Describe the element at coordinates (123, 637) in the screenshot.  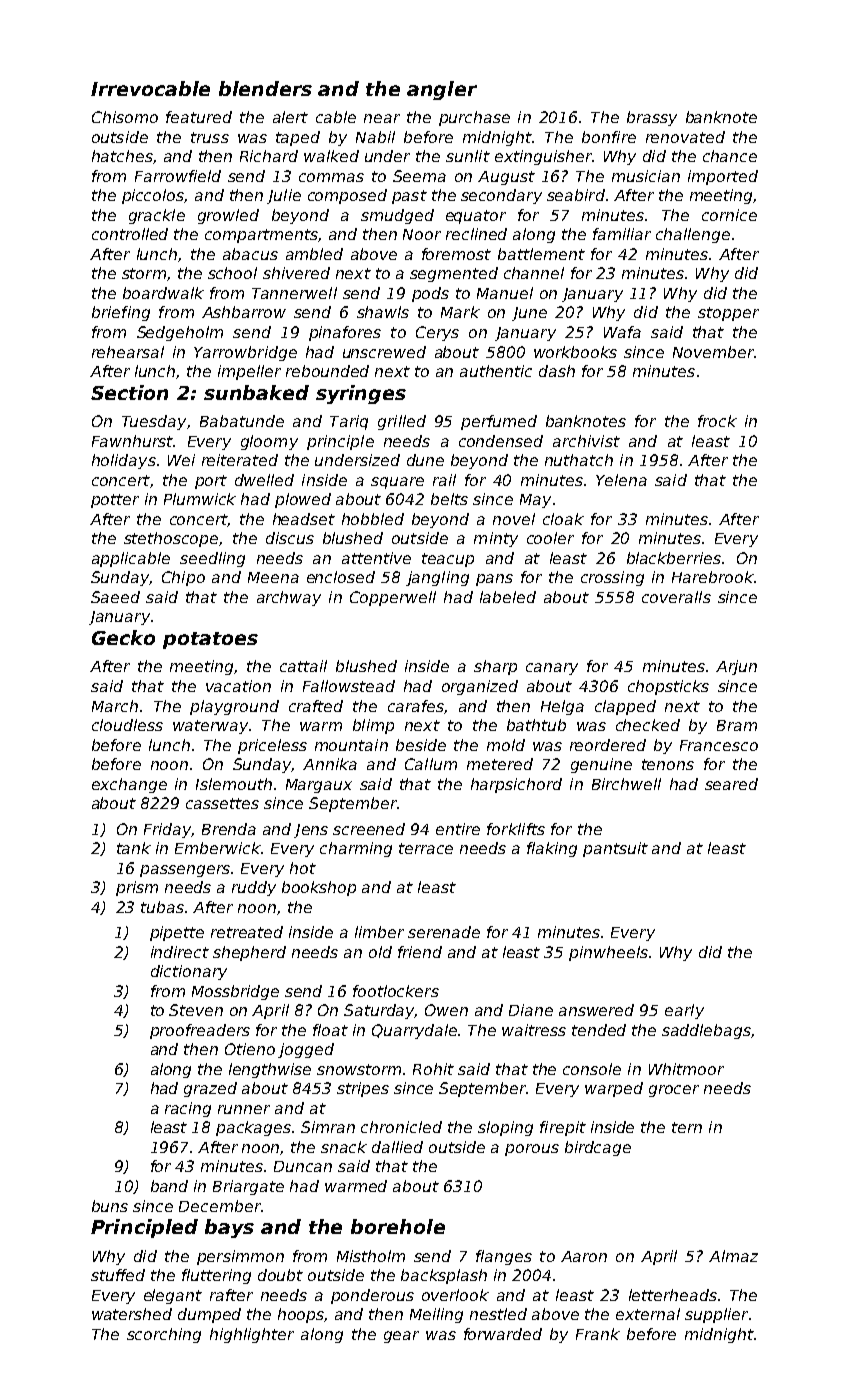
I see `Gecko` at that location.
